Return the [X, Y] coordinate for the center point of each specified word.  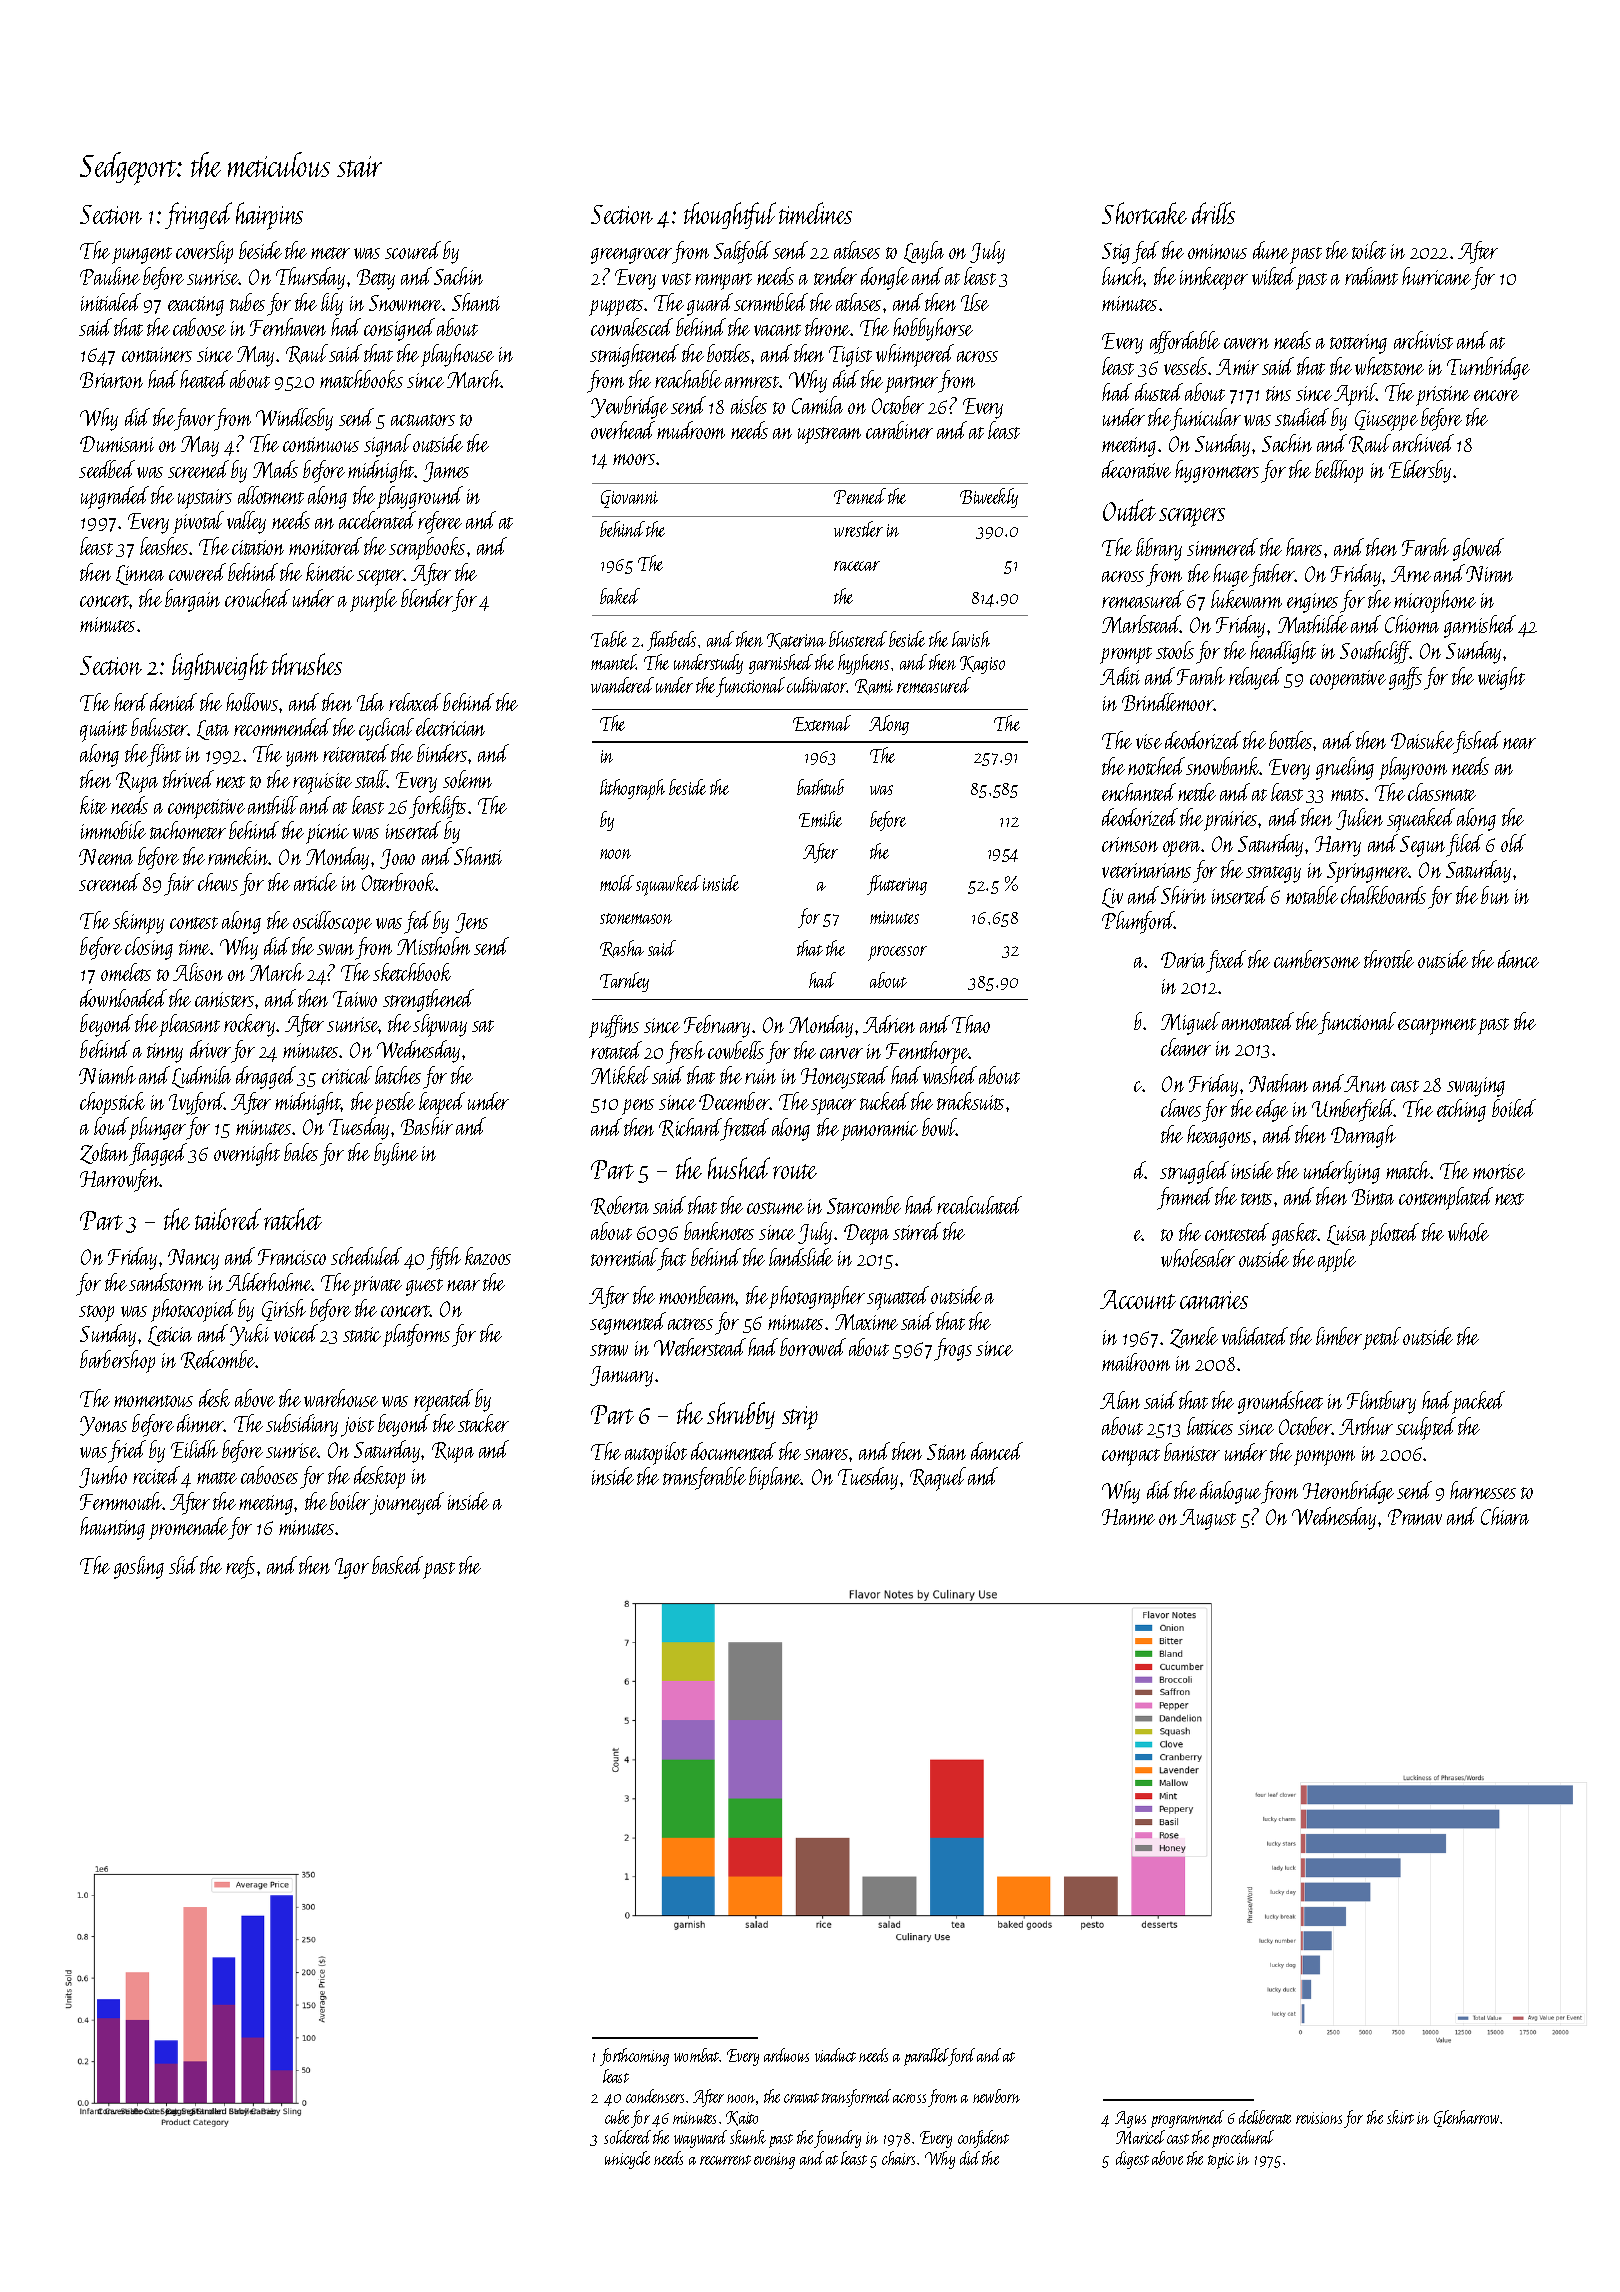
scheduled [366, 1256]
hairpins [269, 216]
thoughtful [730, 215]
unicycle [627, 2160]
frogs [953, 1349]
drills [1213, 213]
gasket [1295, 1234]
